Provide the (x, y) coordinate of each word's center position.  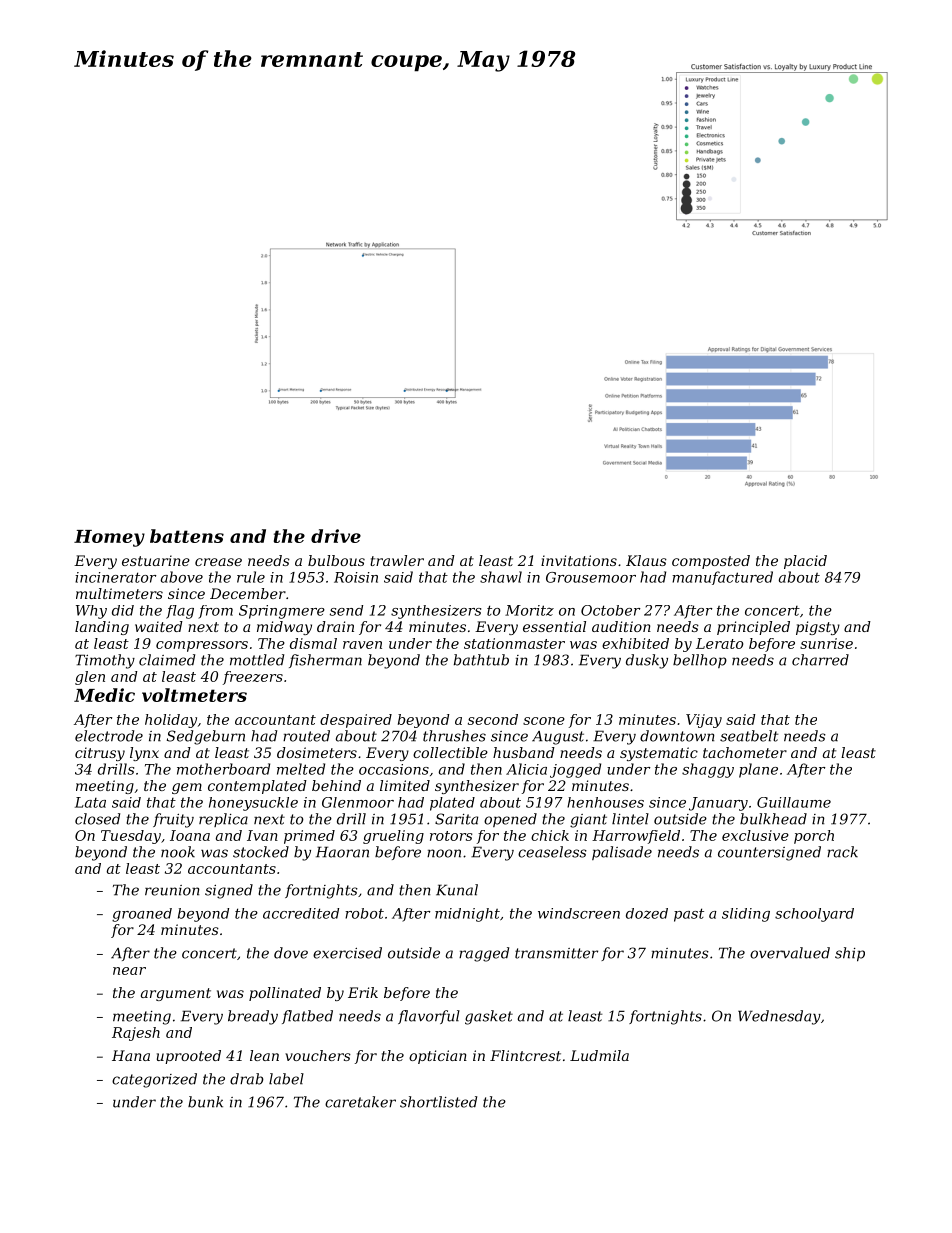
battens (187, 536)
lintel (630, 819)
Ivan (262, 835)
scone (544, 721)
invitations (579, 560)
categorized (154, 1080)
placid (805, 562)
